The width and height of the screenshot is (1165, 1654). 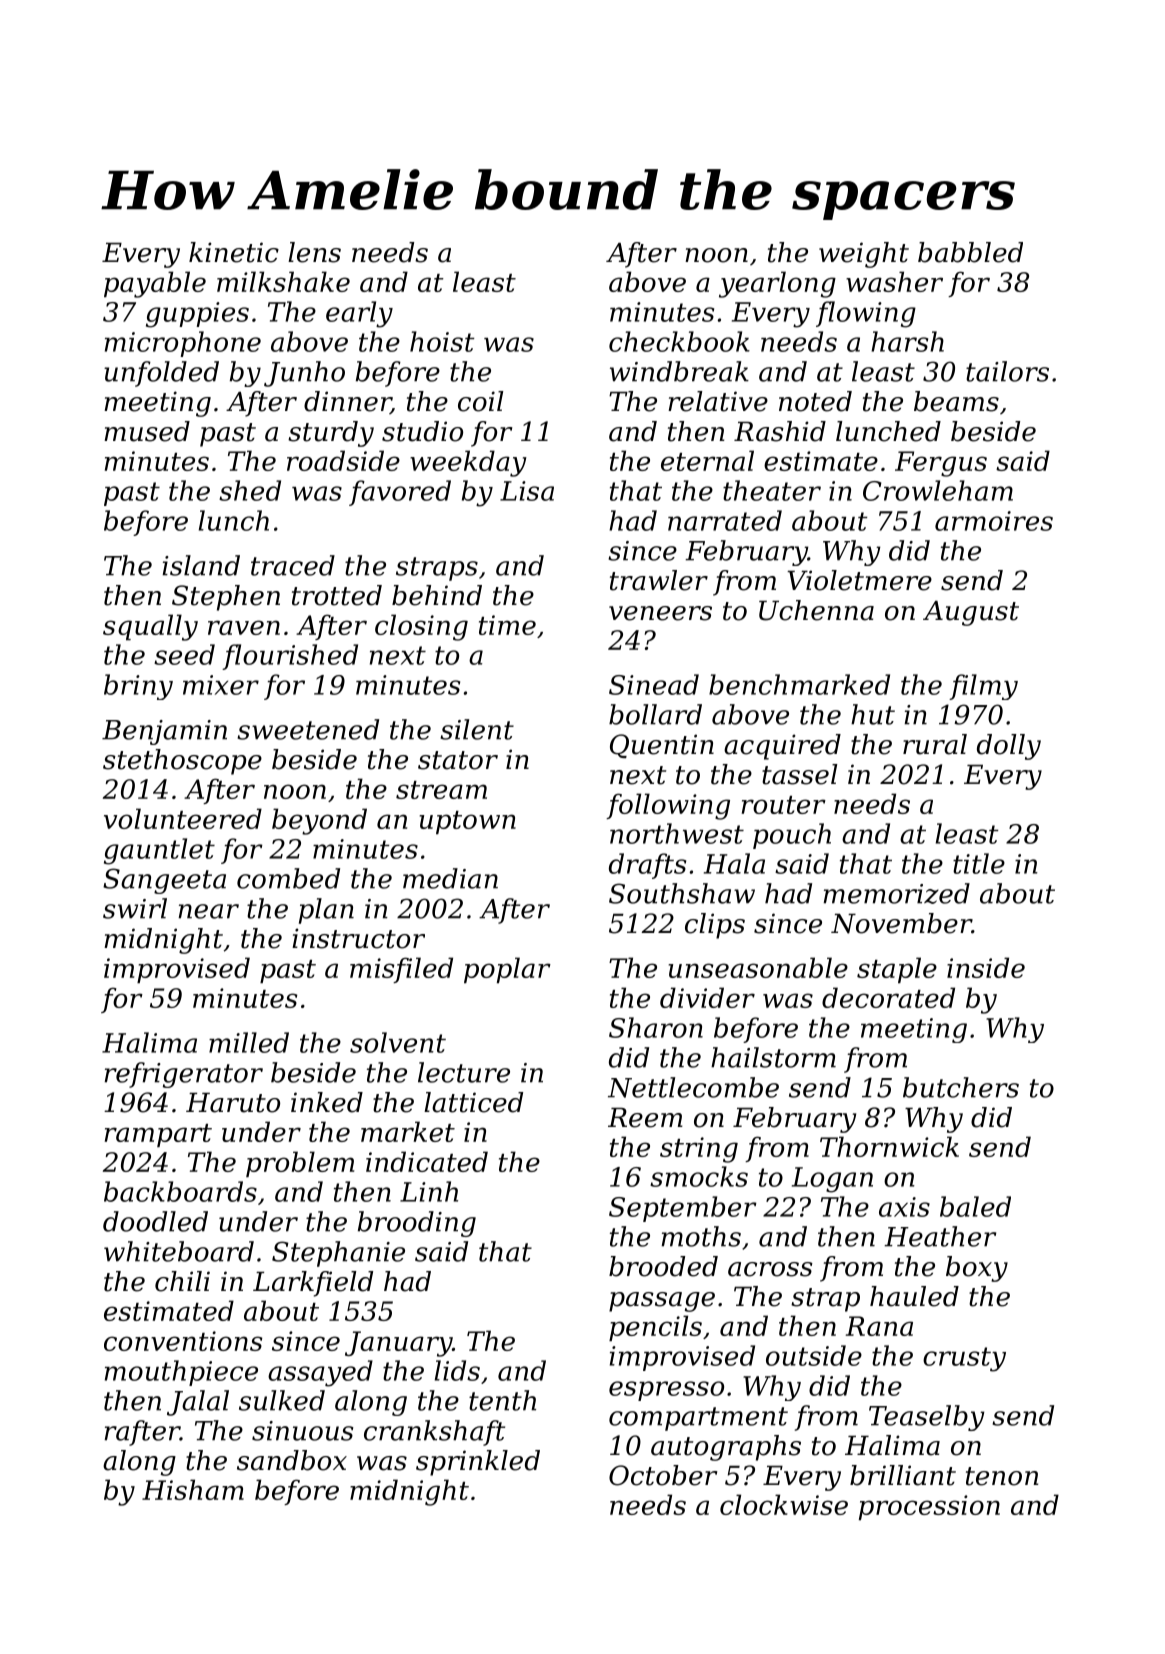 I want to click on poplar, so click(x=507, y=970).
